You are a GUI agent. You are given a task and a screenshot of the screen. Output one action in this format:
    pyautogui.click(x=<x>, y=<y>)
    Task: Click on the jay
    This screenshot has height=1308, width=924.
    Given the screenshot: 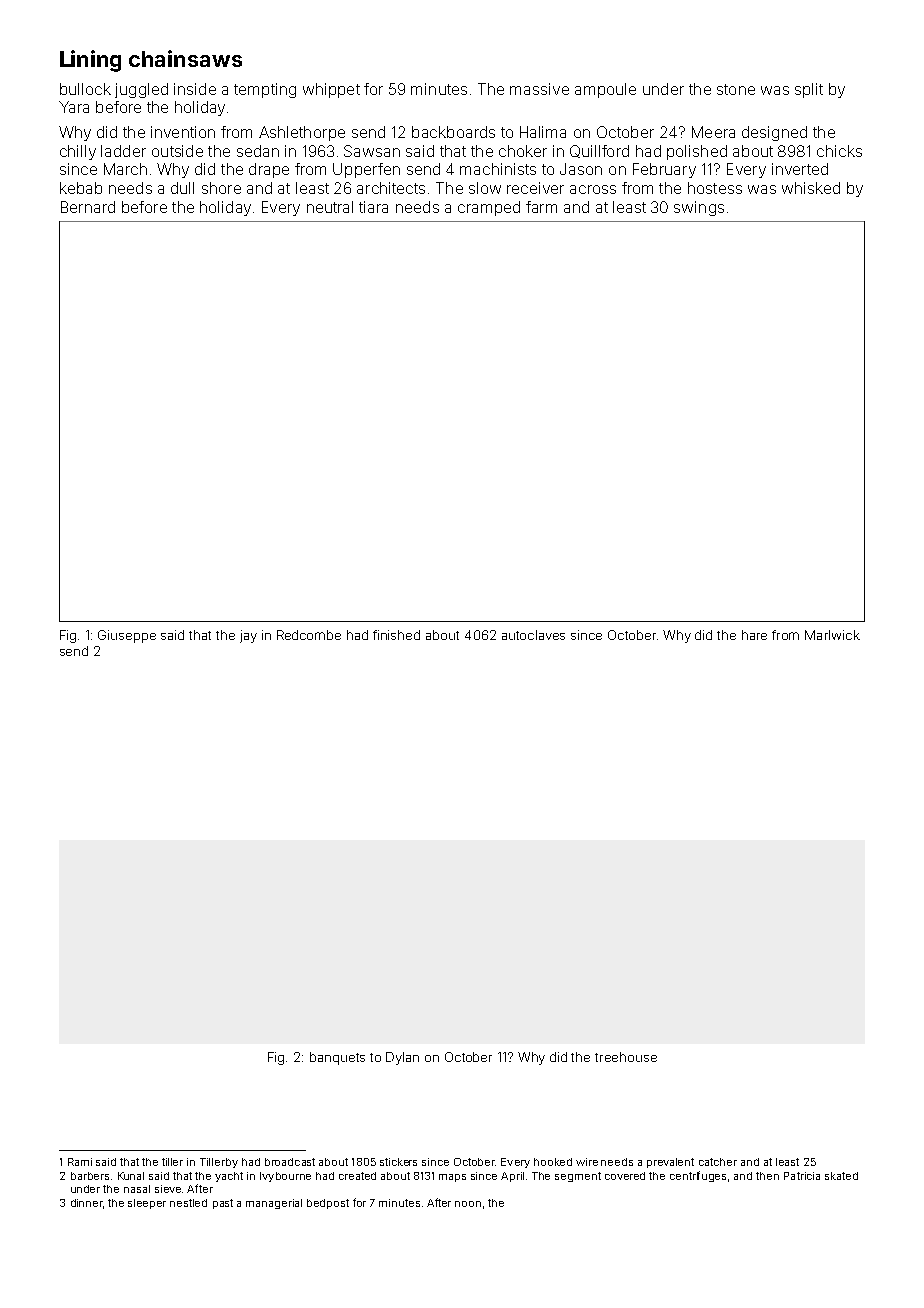 What is the action you would take?
    pyautogui.click(x=248, y=636)
